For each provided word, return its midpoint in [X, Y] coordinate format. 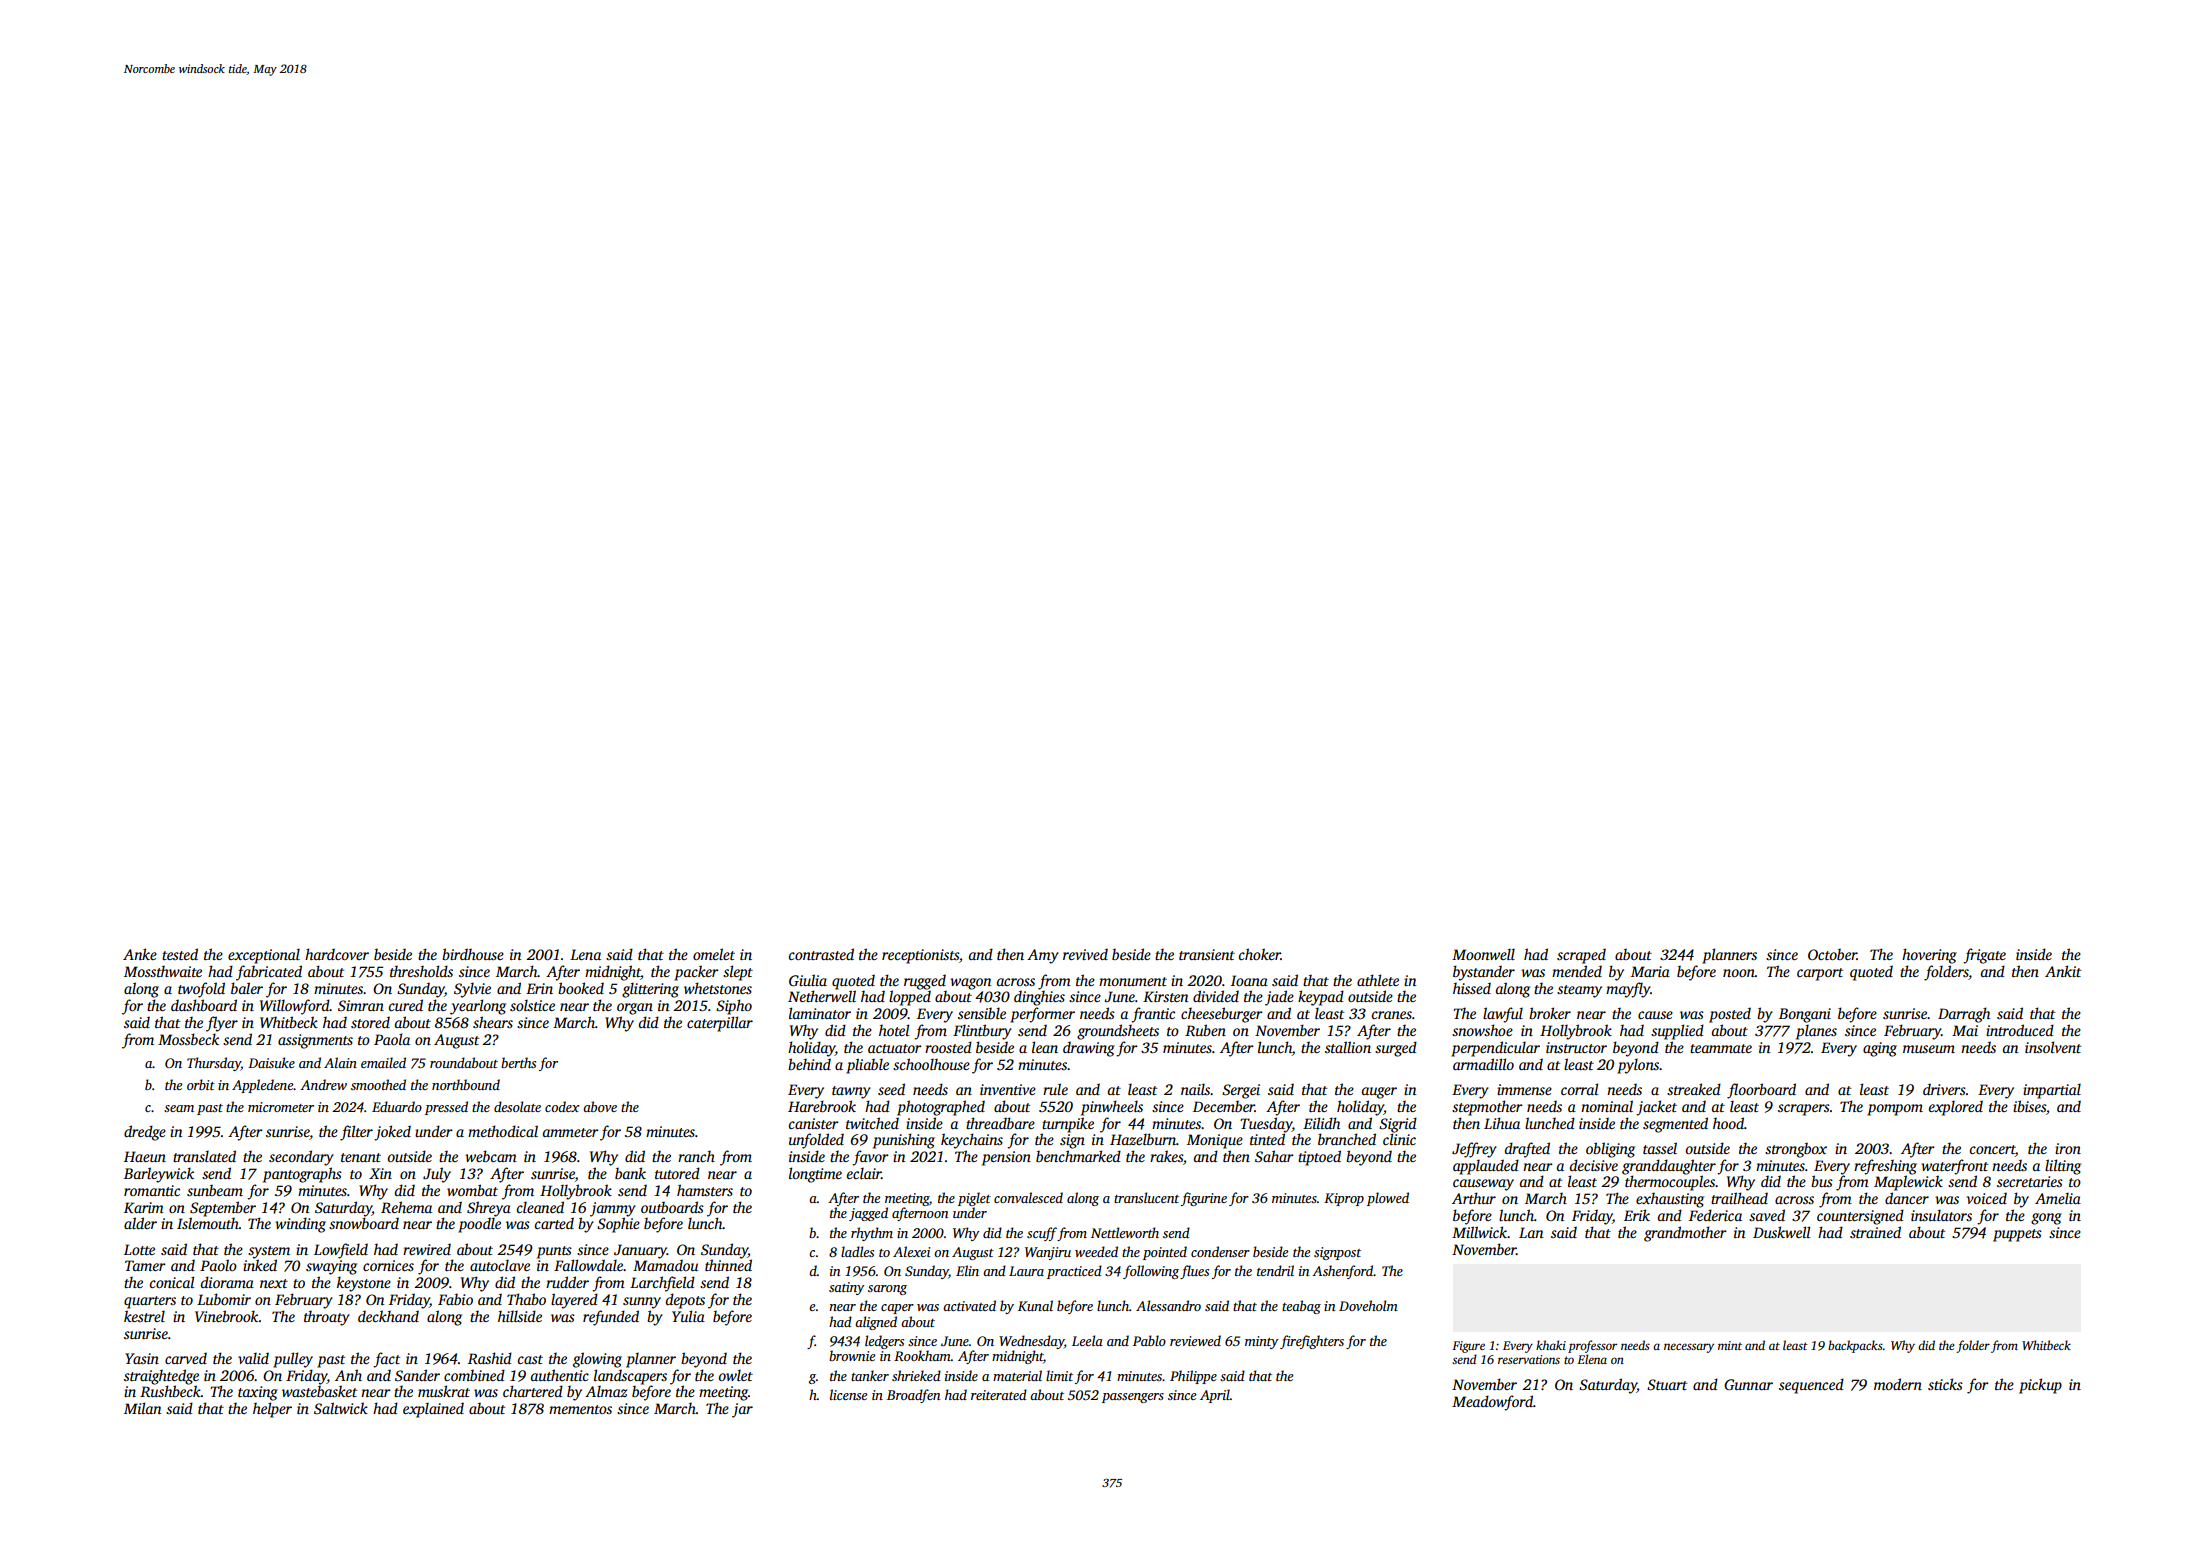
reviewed [1195, 1340]
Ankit [2063, 971]
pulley [293, 1360]
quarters [150, 1302]
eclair [864, 1173]
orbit [201, 1084]
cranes [1392, 1015]
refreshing [1885, 1167]
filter [356, 1133]
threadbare [1000, 1123]
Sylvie [472, 990]
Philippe [1193, 1377]
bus [1822, 1181]
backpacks [1855, 1346]
